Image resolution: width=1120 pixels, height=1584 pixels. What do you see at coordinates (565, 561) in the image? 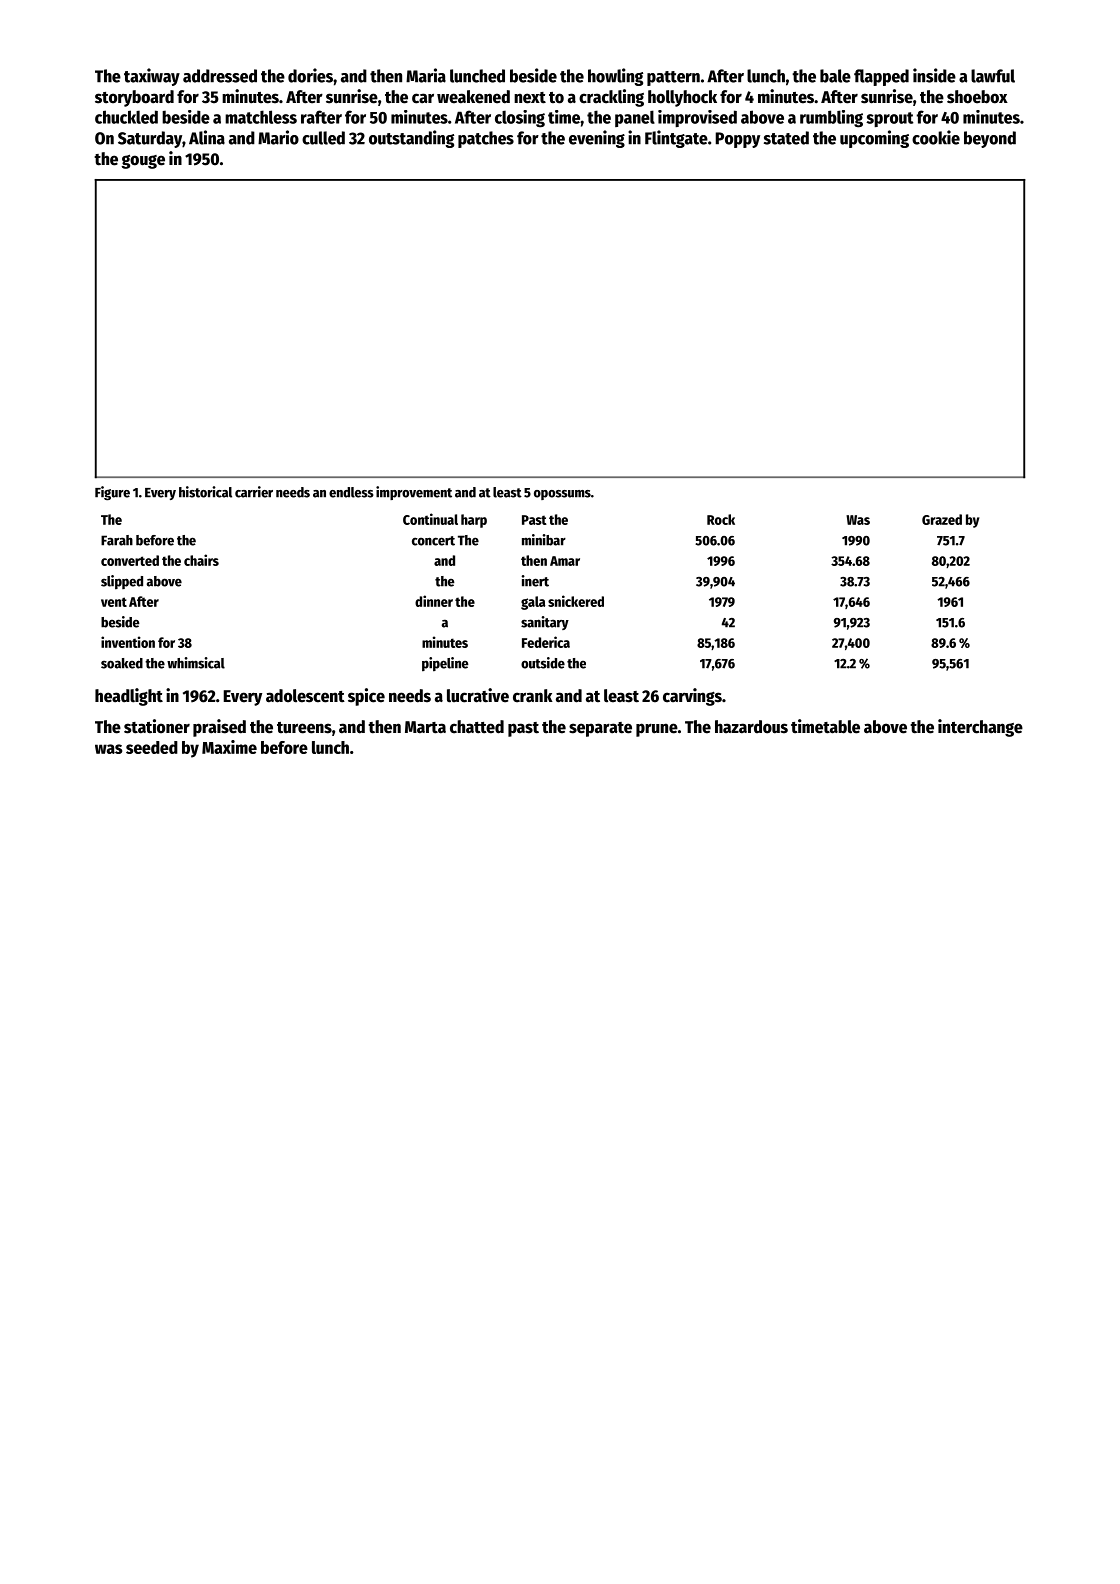
I see `Amar` at bounding box center [565, 561].
